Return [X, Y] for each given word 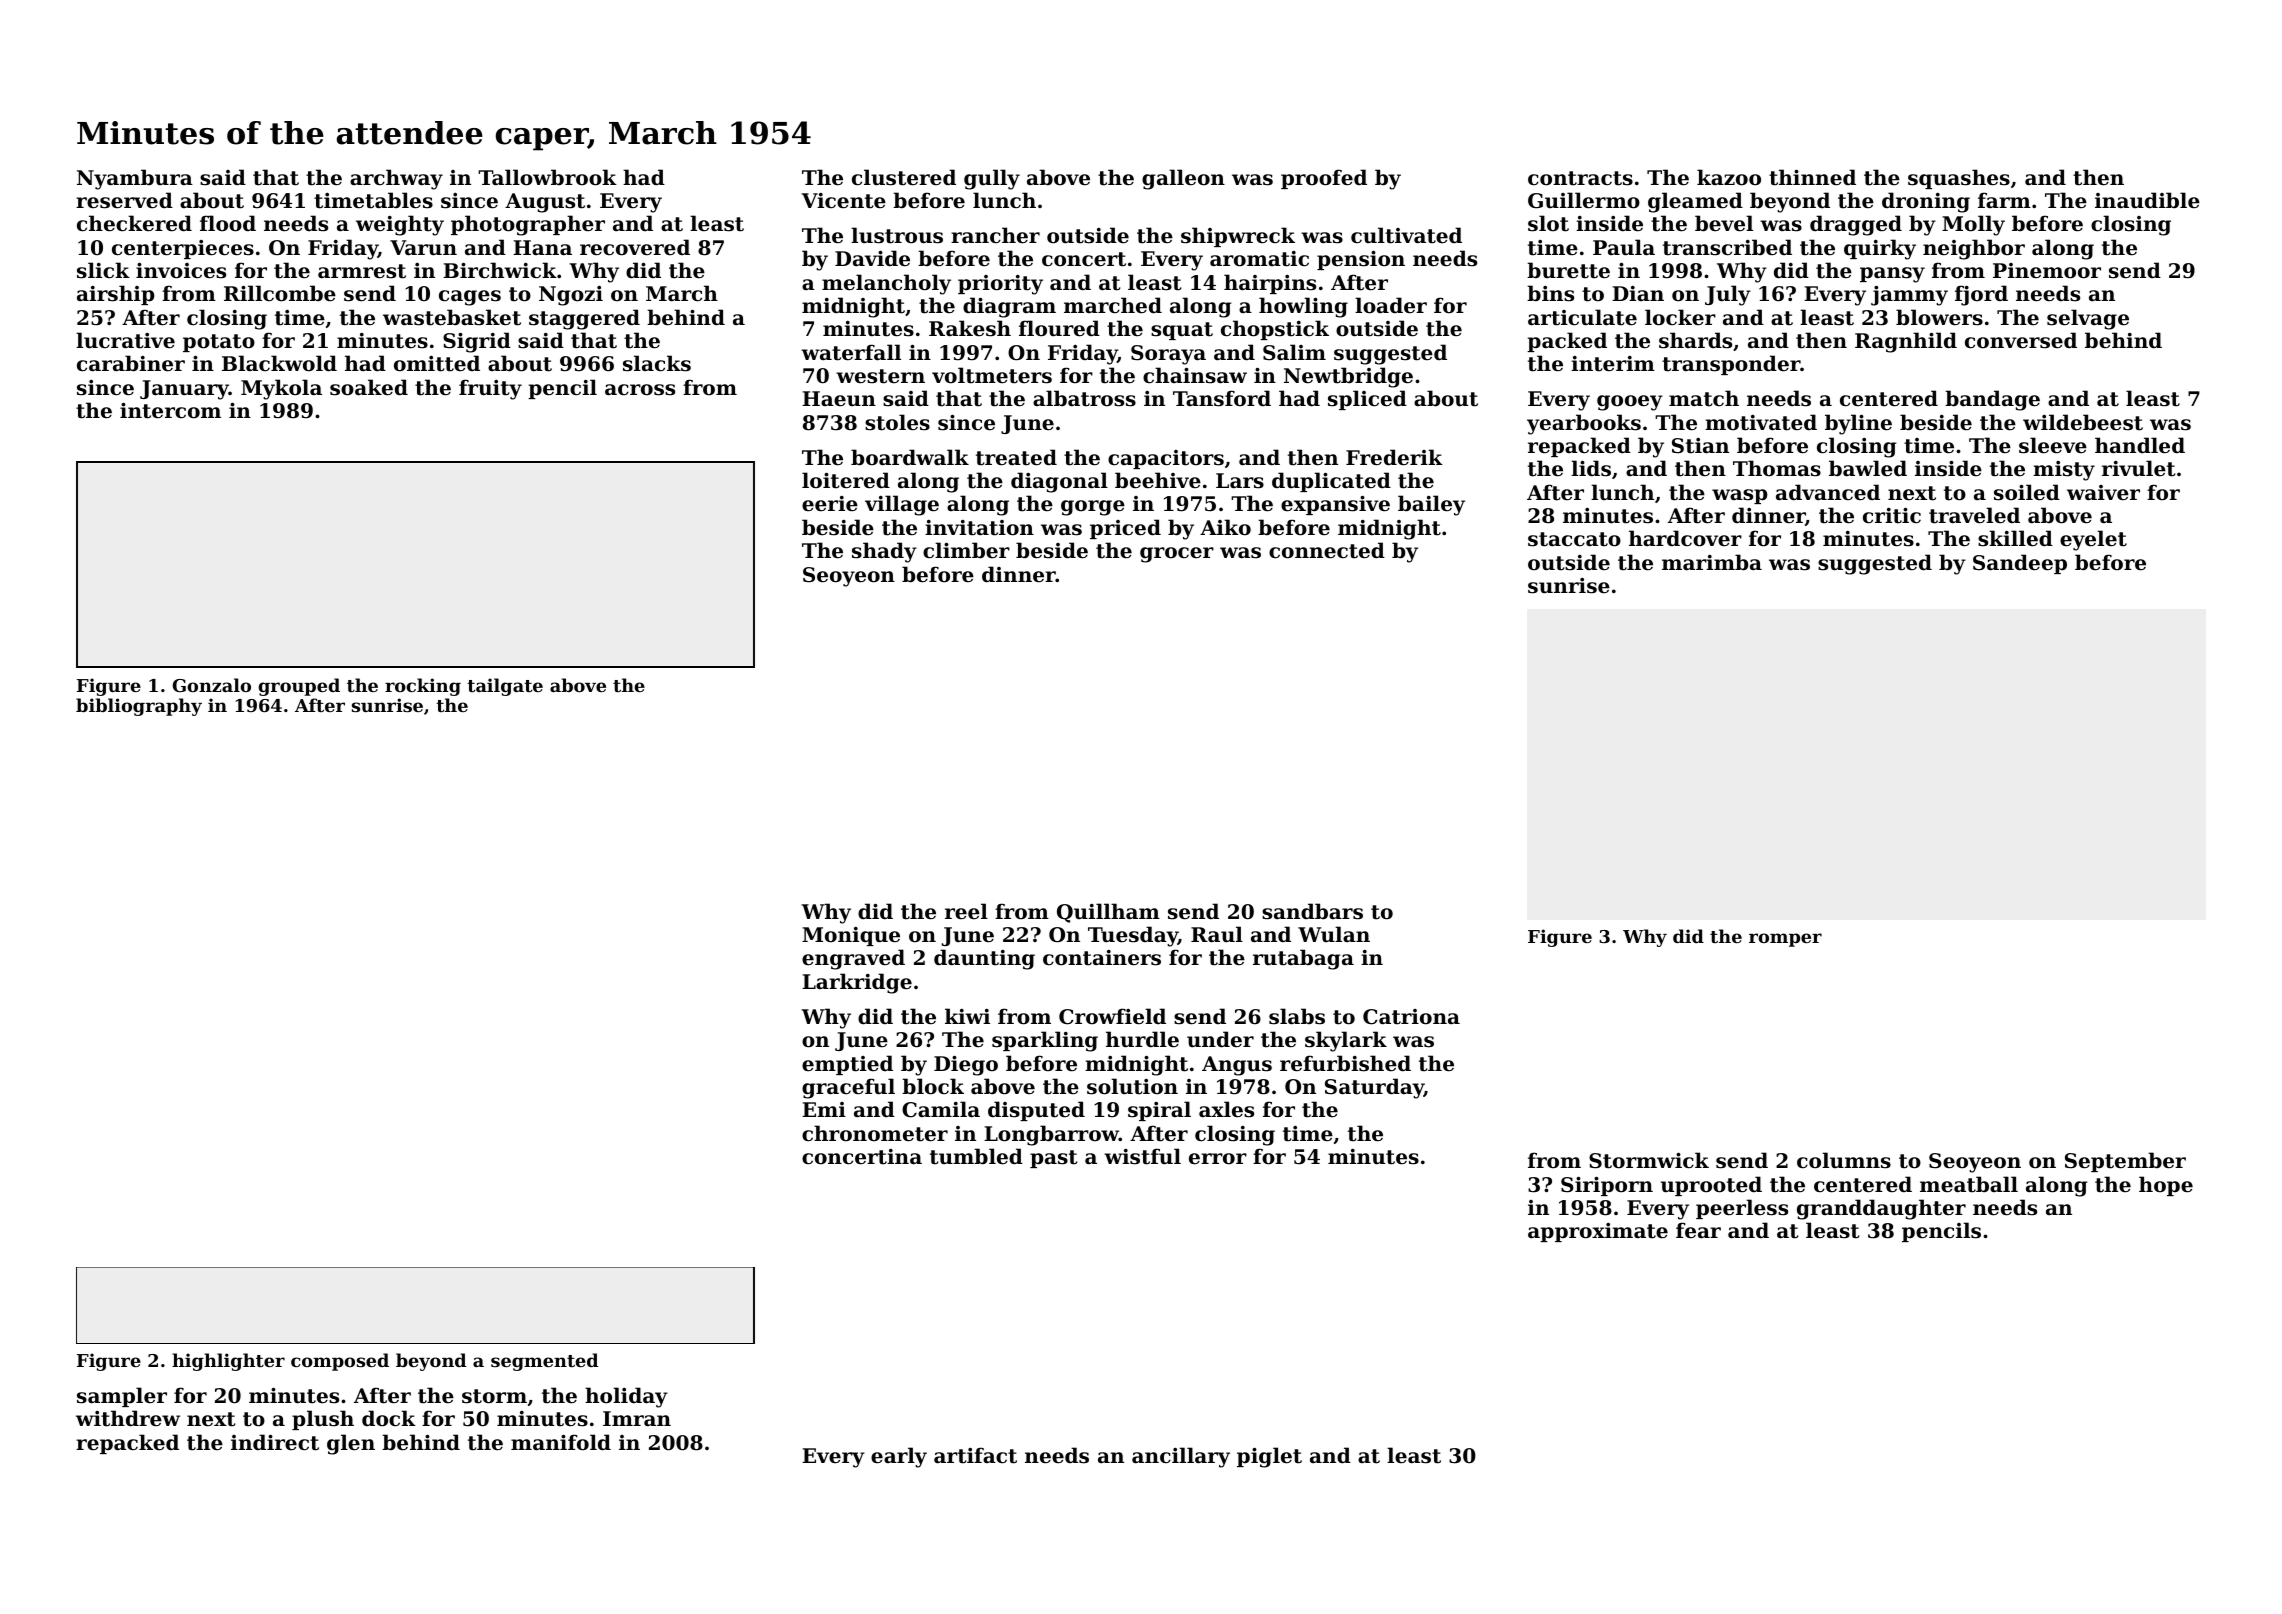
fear [1698, 1230]
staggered [584, 319]
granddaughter [1881, 1209]
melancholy [886, 284]
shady [884, 552]
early [899, 1457]
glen [351, 1444]
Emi [824, 1109]
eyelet [2093, 540]
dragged [1856, 225]
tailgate [505, 687]
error [1218, 1159]
